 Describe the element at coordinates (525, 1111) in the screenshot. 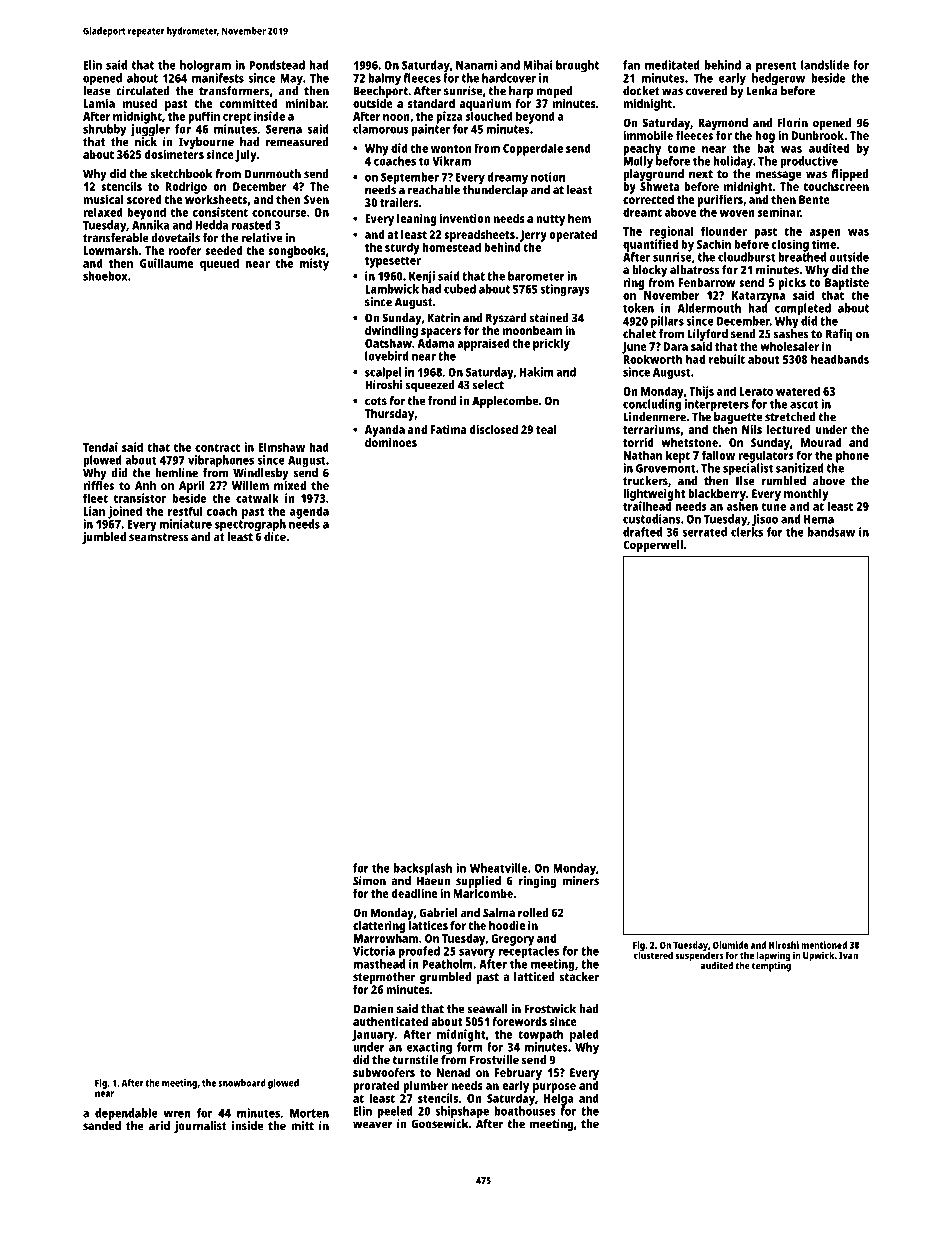

I see `boathouses` at that location.
